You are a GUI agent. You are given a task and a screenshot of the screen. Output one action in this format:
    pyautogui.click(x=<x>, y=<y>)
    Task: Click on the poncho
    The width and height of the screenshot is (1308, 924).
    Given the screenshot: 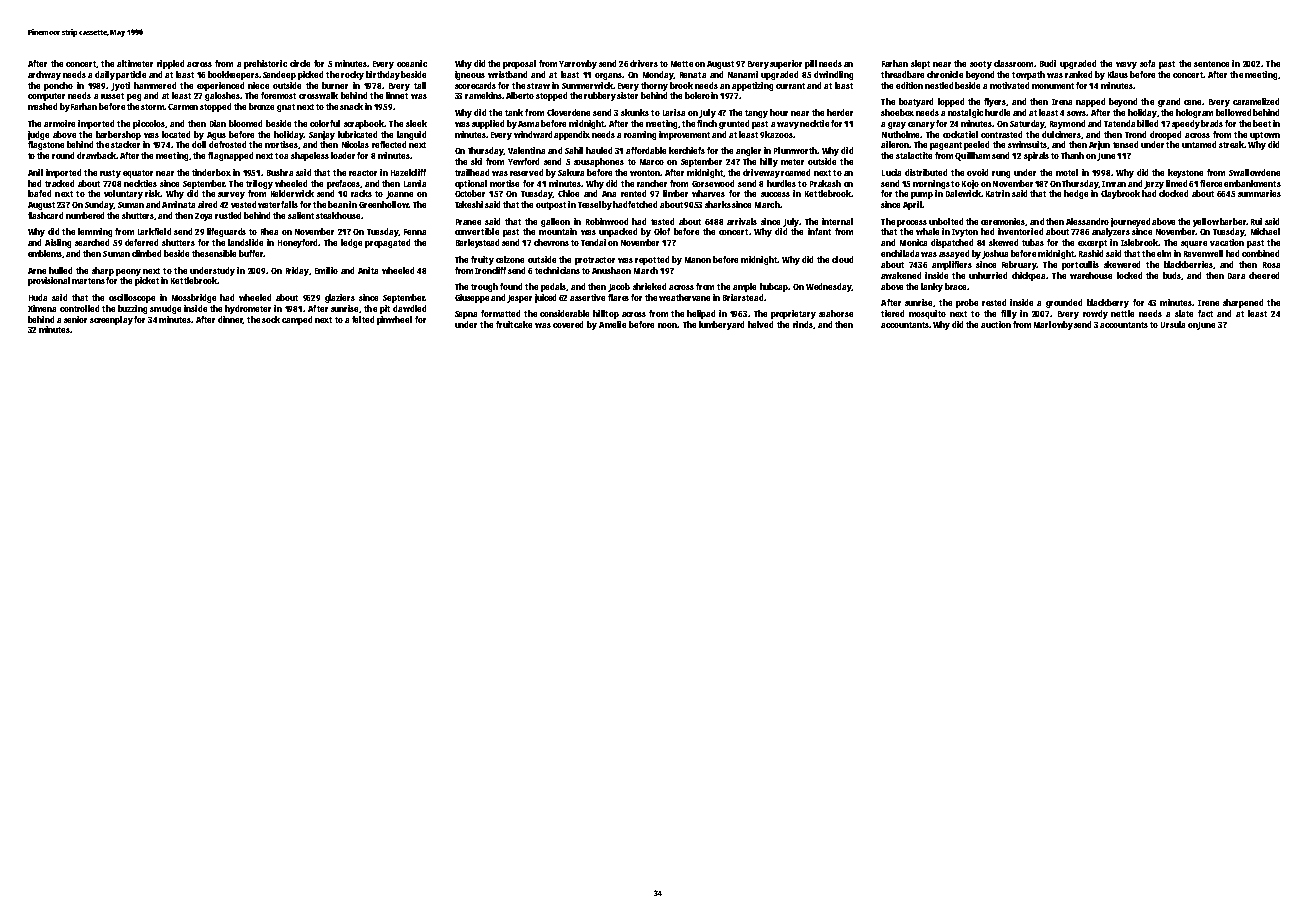 What is the action you would take?
    pyautogui.click(x=58, y=86)
